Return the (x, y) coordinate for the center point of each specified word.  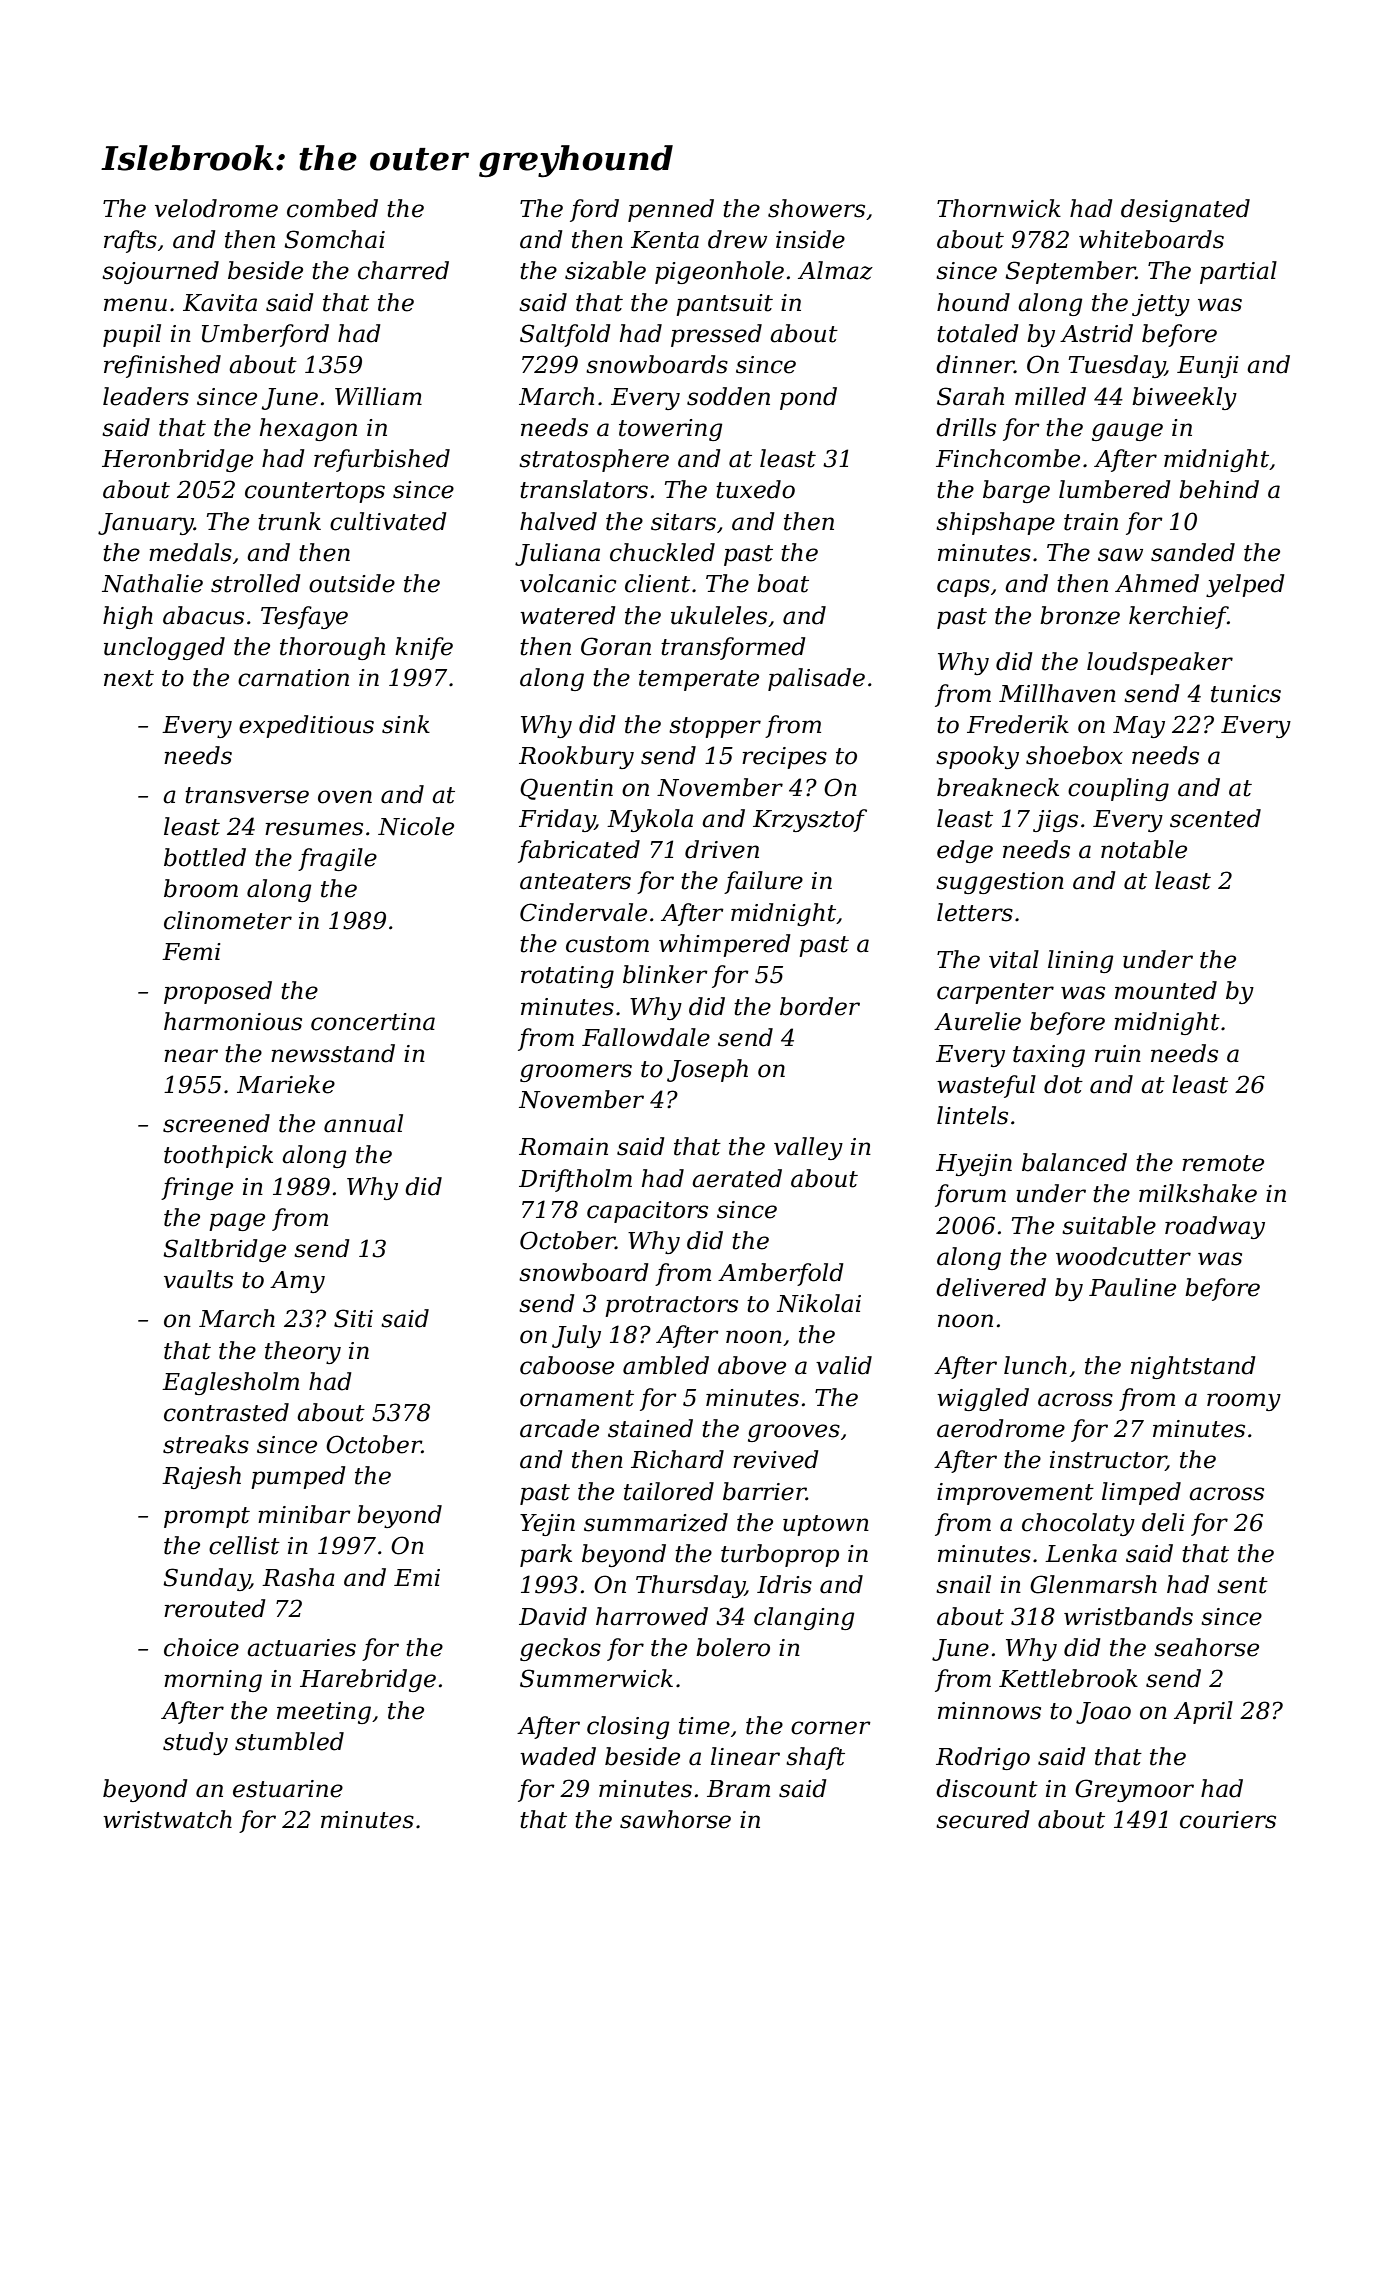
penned (671, 210)
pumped (298, 1477)
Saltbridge (224, 1250)
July (576, 1336)
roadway (1215, 1227)
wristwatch (167, 1819)
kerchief (1178, 617)
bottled (205, 857)
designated (1185, 210)
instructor (1108, 1461)
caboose (567, 1365)
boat (783, 583)
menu (135, 305)
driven (722, 849)
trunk (289, 521)
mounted (1166, 990)
